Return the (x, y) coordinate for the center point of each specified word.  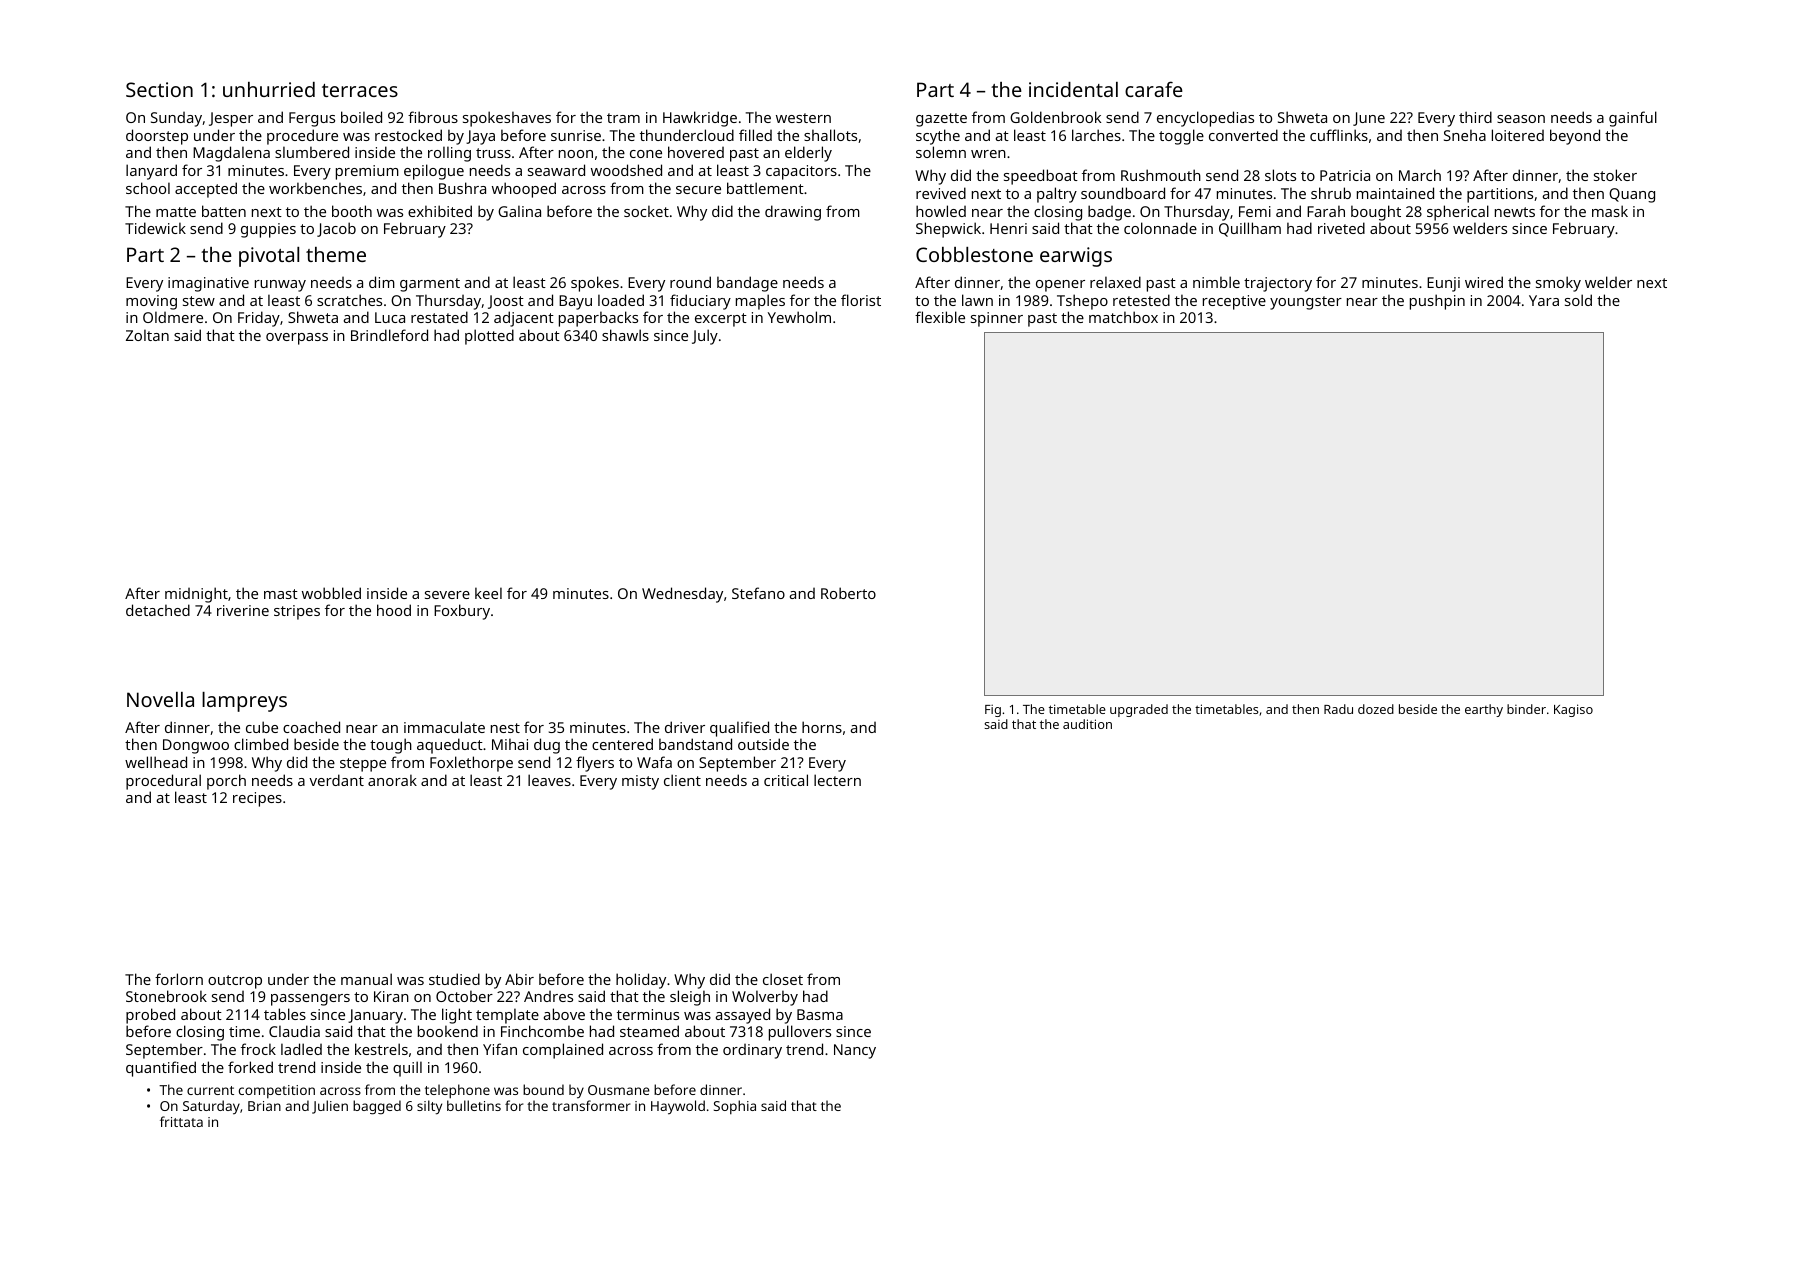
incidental (1073, 89)
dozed (1376, 709)
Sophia (735, 1107)
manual (366, 979)
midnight (196, 595)
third (1475, 117)
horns (822, 727)
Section (159, 89)
